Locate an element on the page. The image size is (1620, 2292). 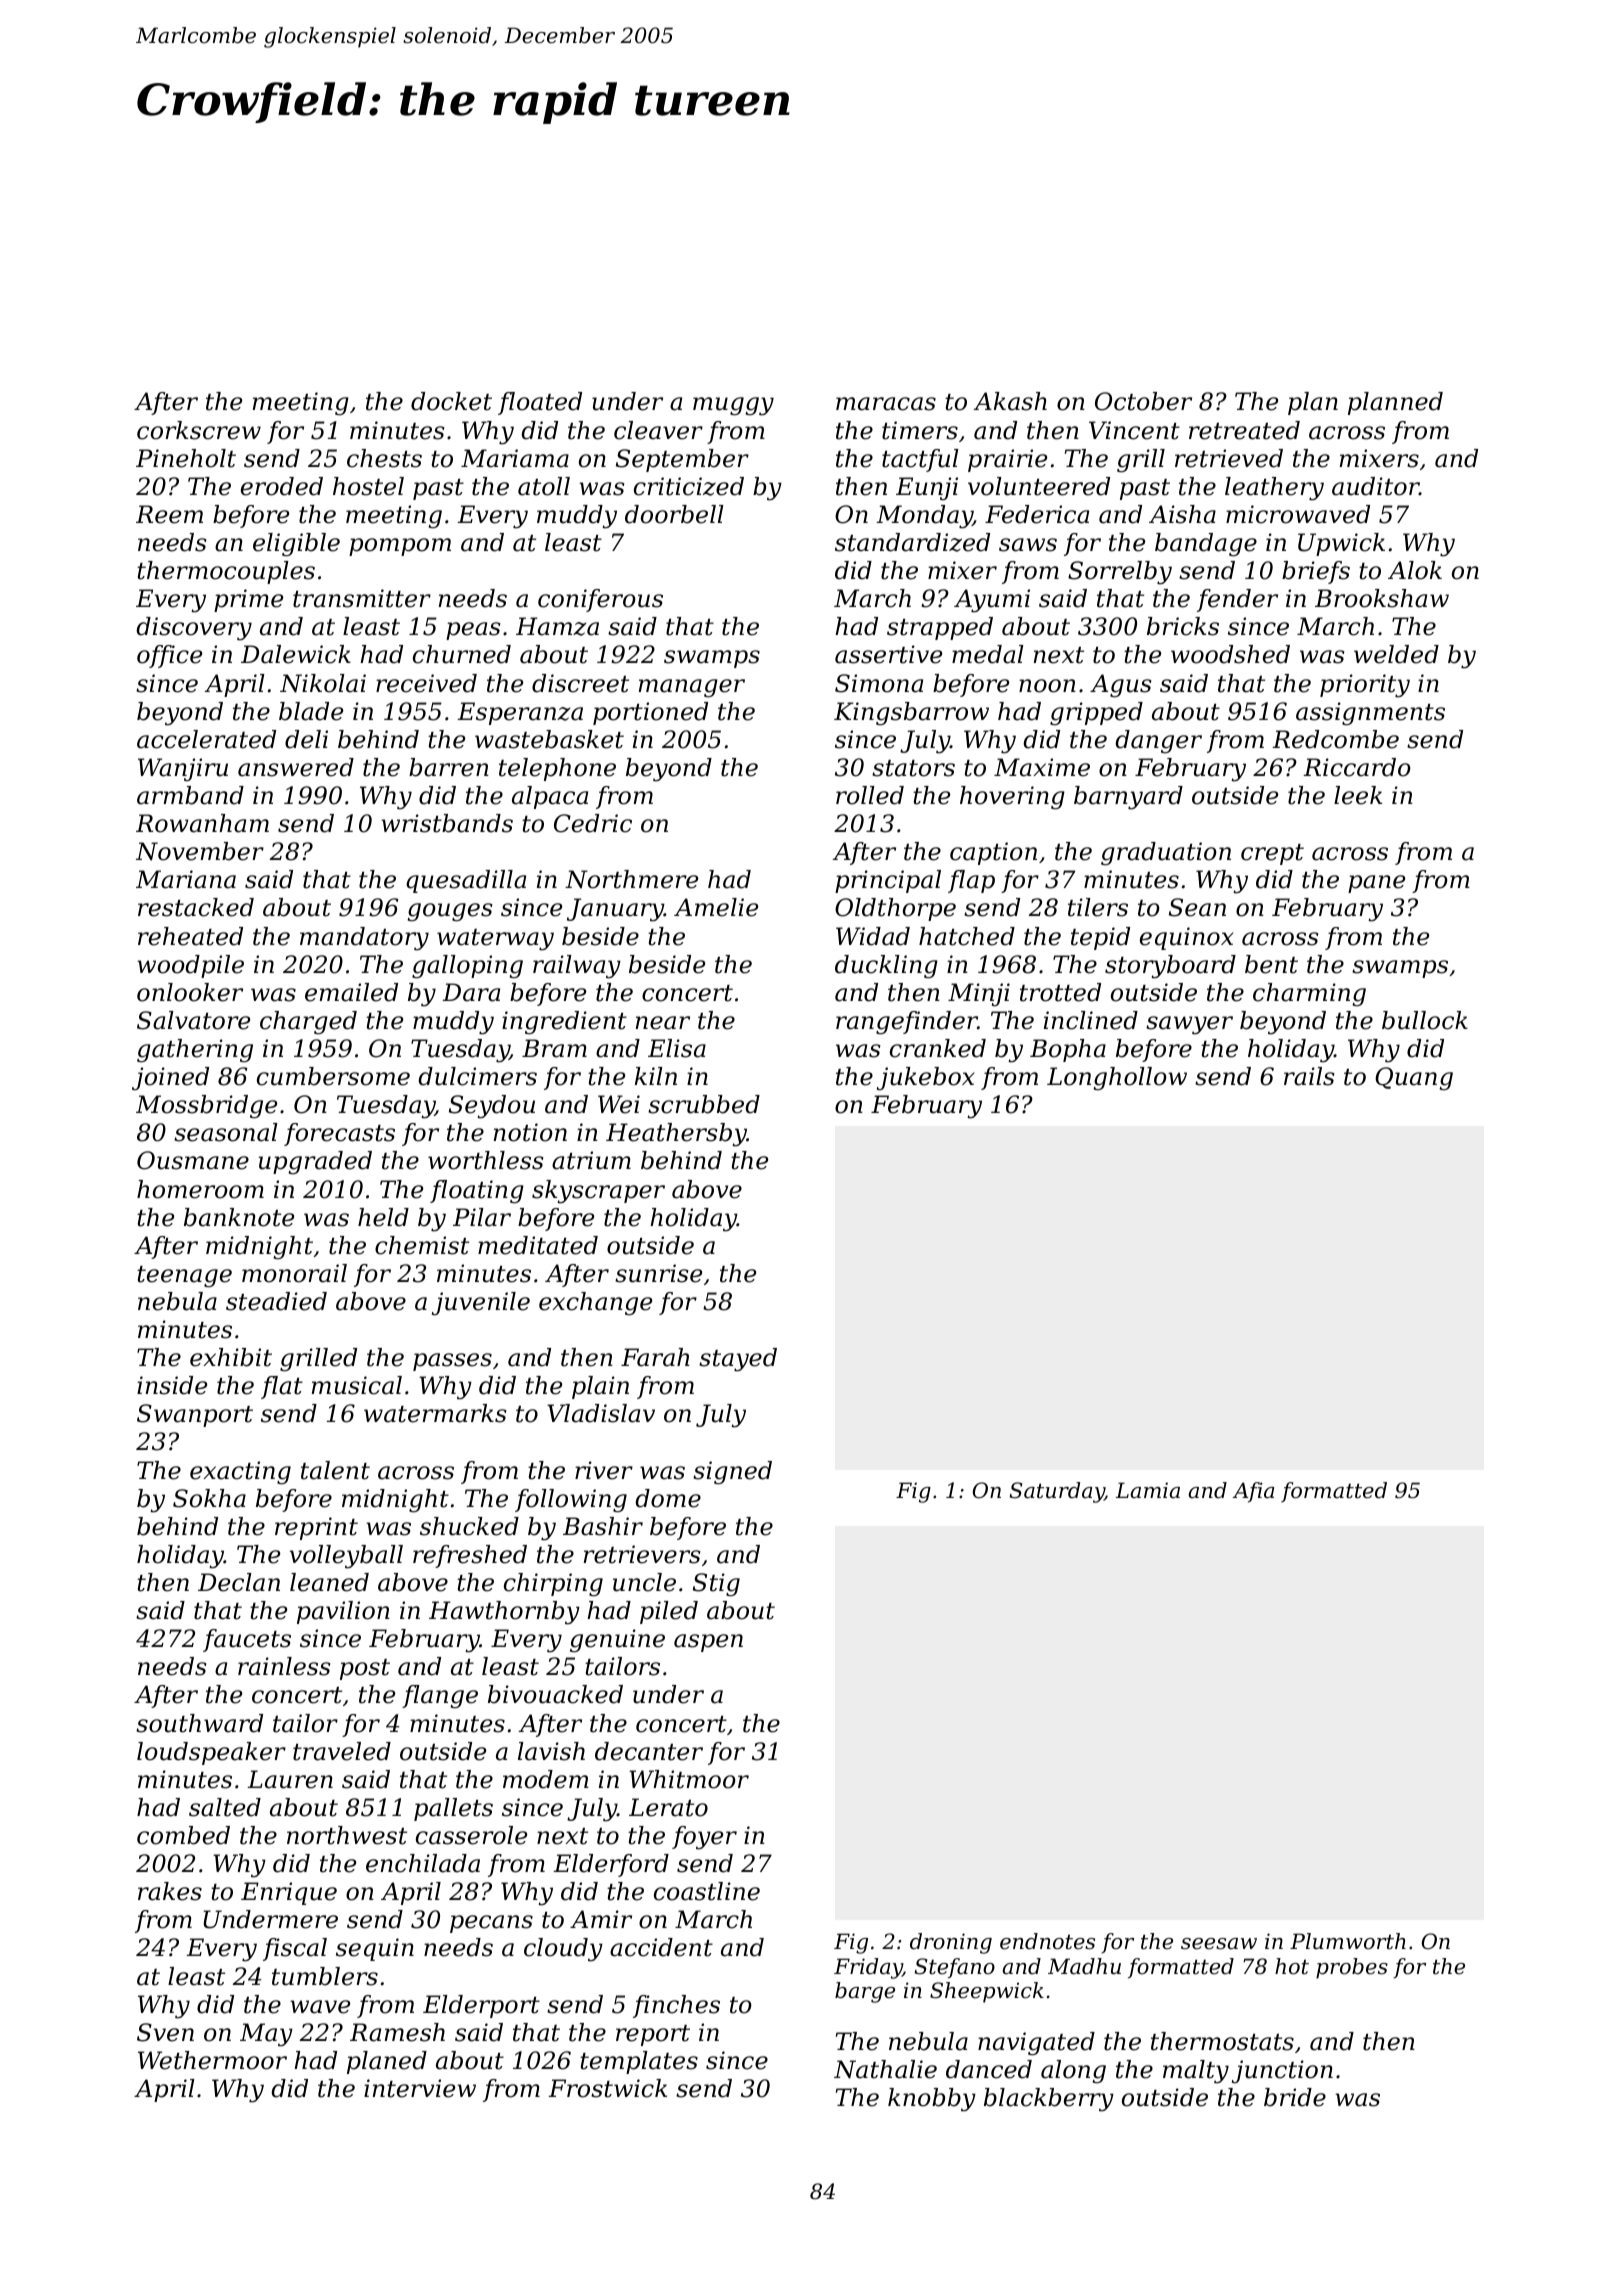
onlooker is located at coordinates (190, 992).
